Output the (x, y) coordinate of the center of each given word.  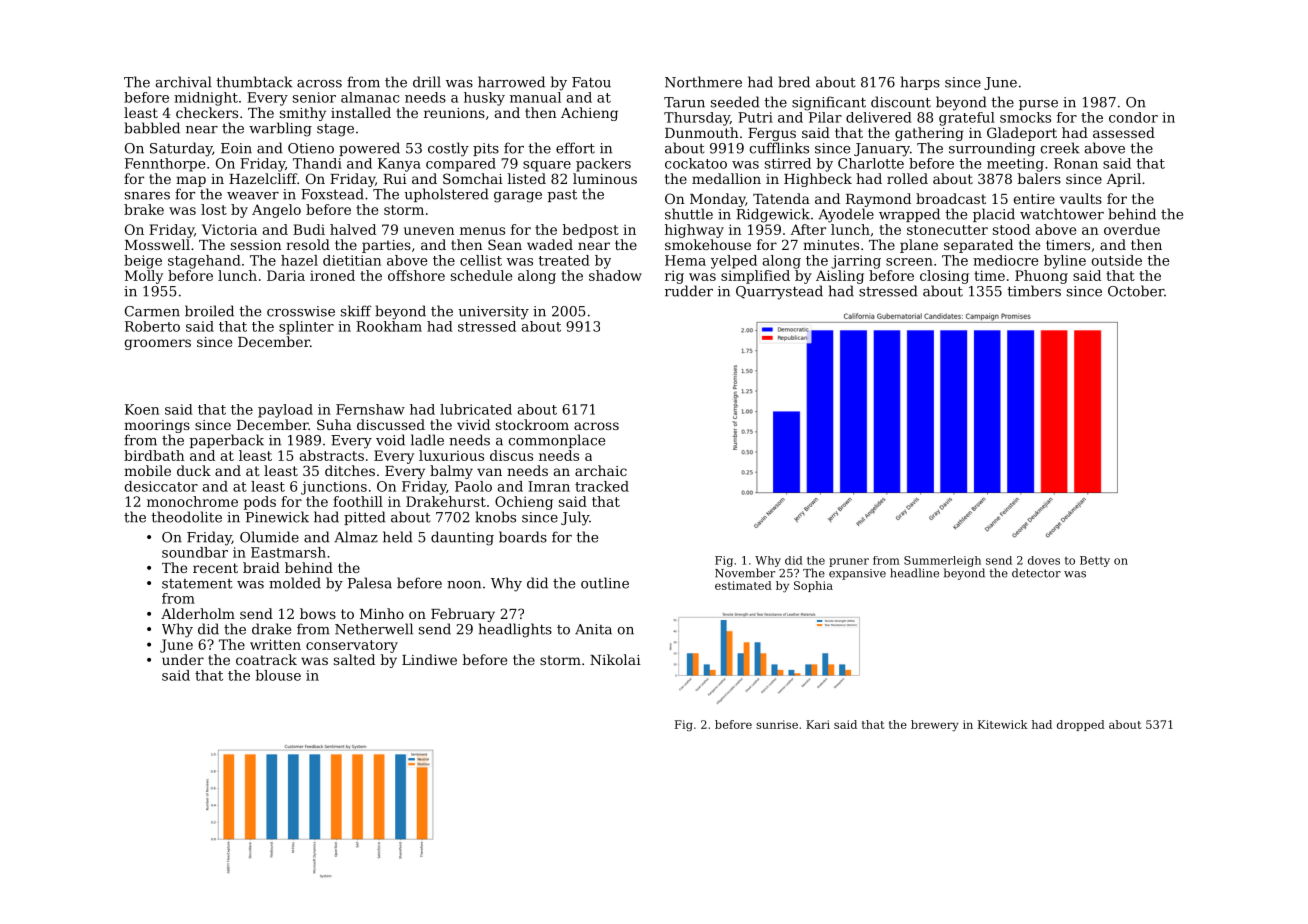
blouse (278, 675)
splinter (306, 328)
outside (1117, 260)
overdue (1132, 229)
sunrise (777, 724)
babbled (152, 128)
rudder (689, 291)
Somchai (473, 178)
